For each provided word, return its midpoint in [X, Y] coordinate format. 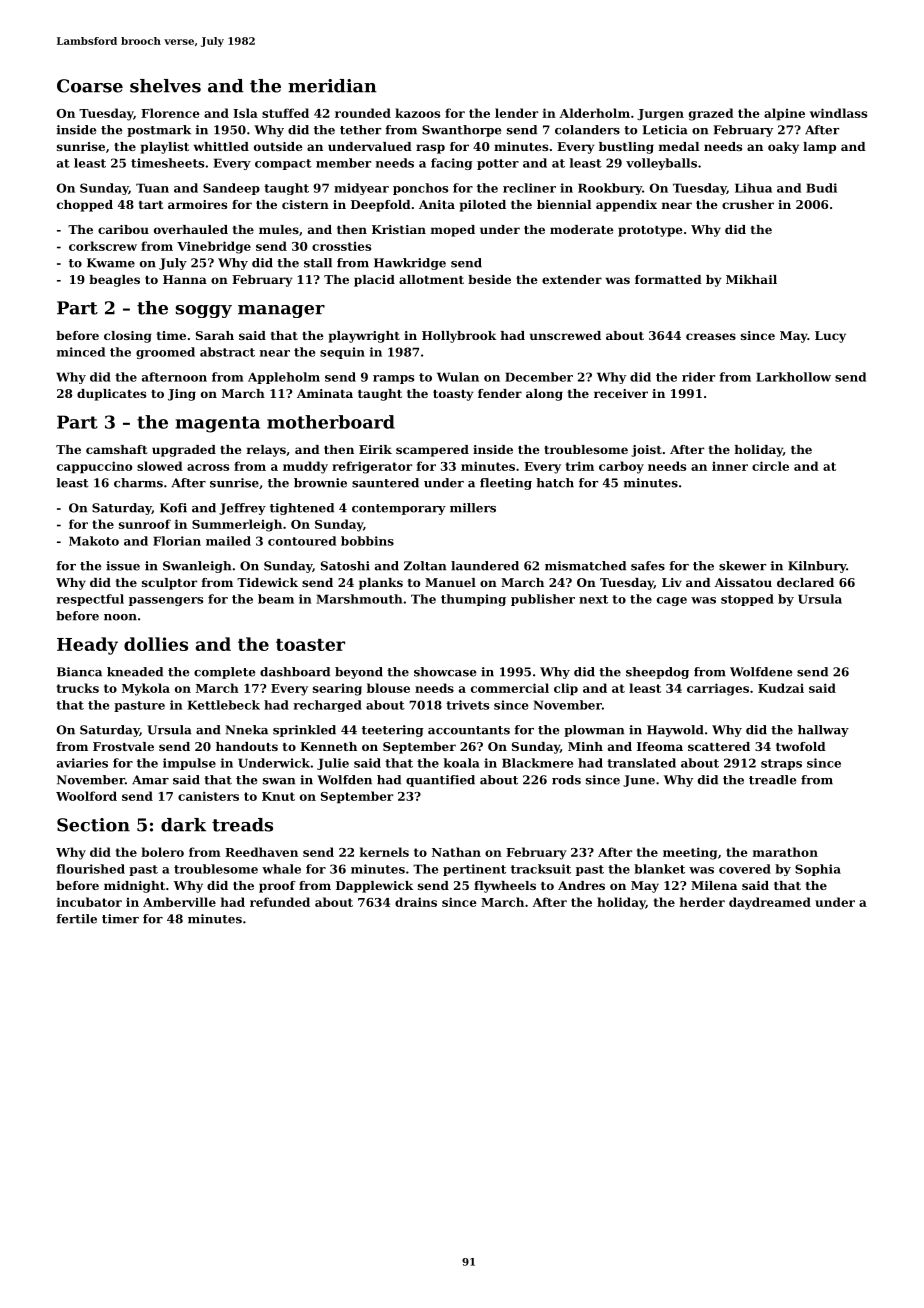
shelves [165, 86]
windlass [838, 113]
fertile [76, 919]
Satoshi [345, 566]
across [208, 467]
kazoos [417, 113]
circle [770, 466]
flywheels [505, 887]
